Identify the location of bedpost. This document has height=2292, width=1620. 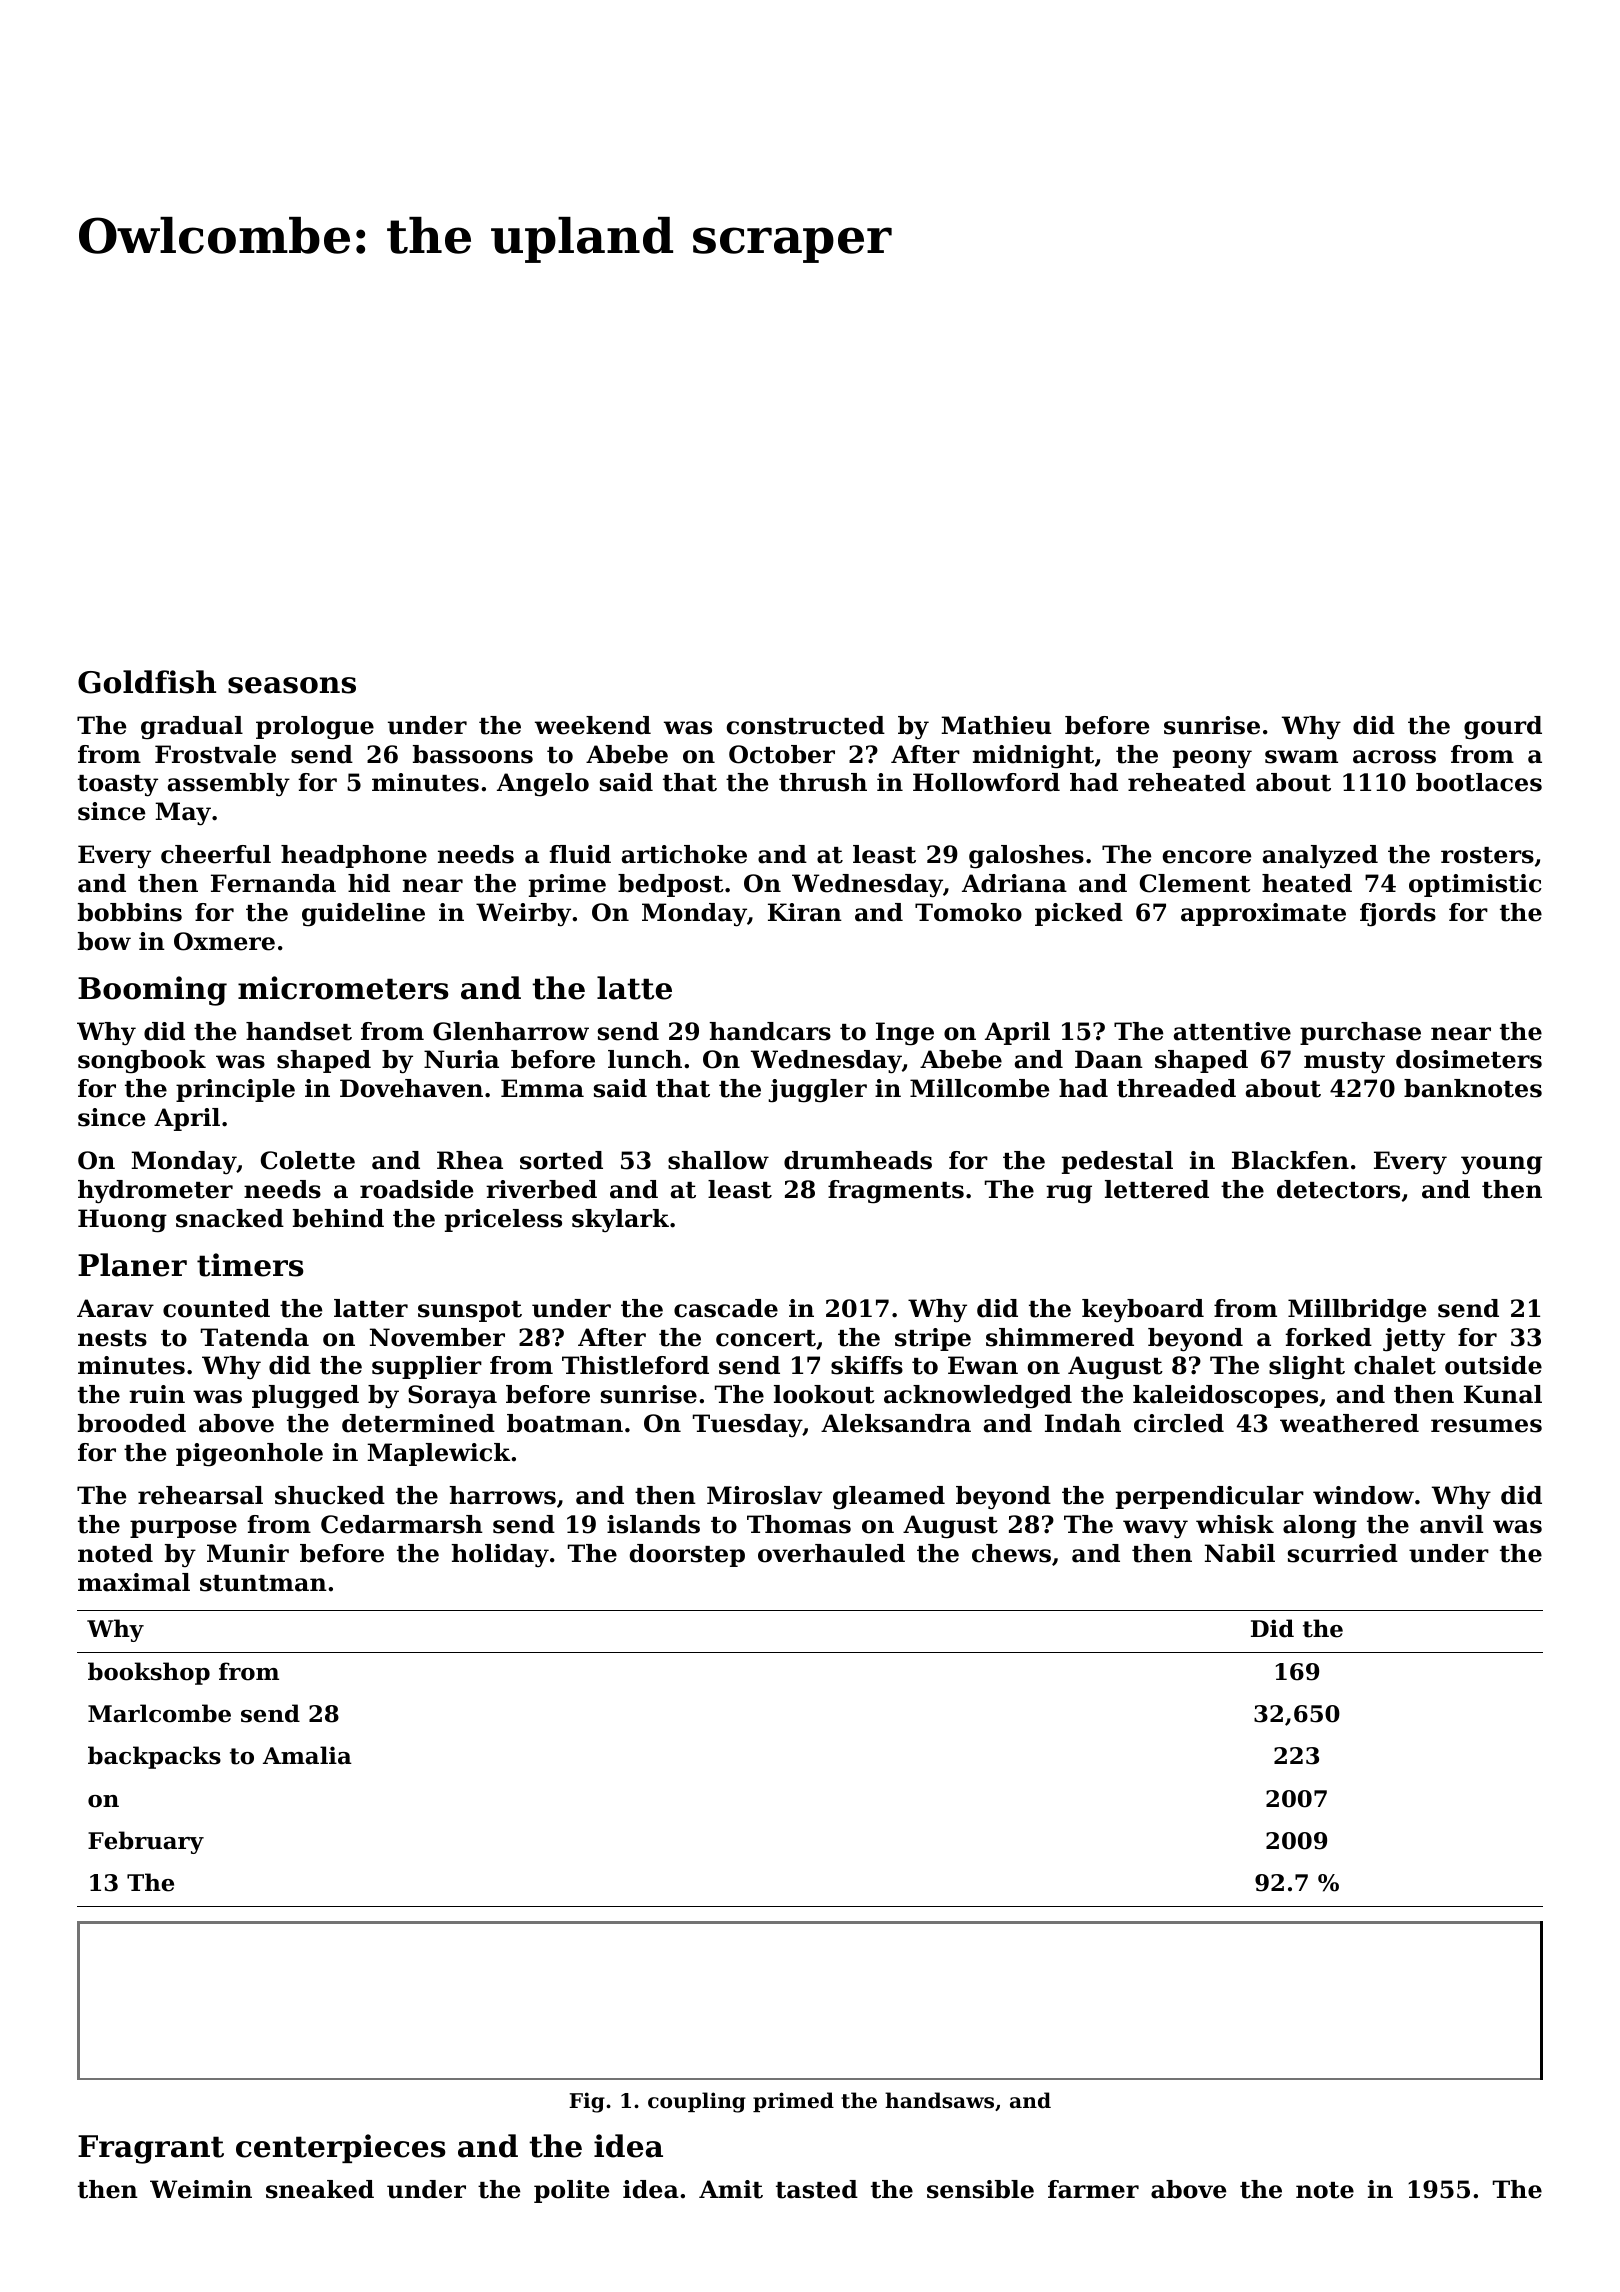
(671, 885).
